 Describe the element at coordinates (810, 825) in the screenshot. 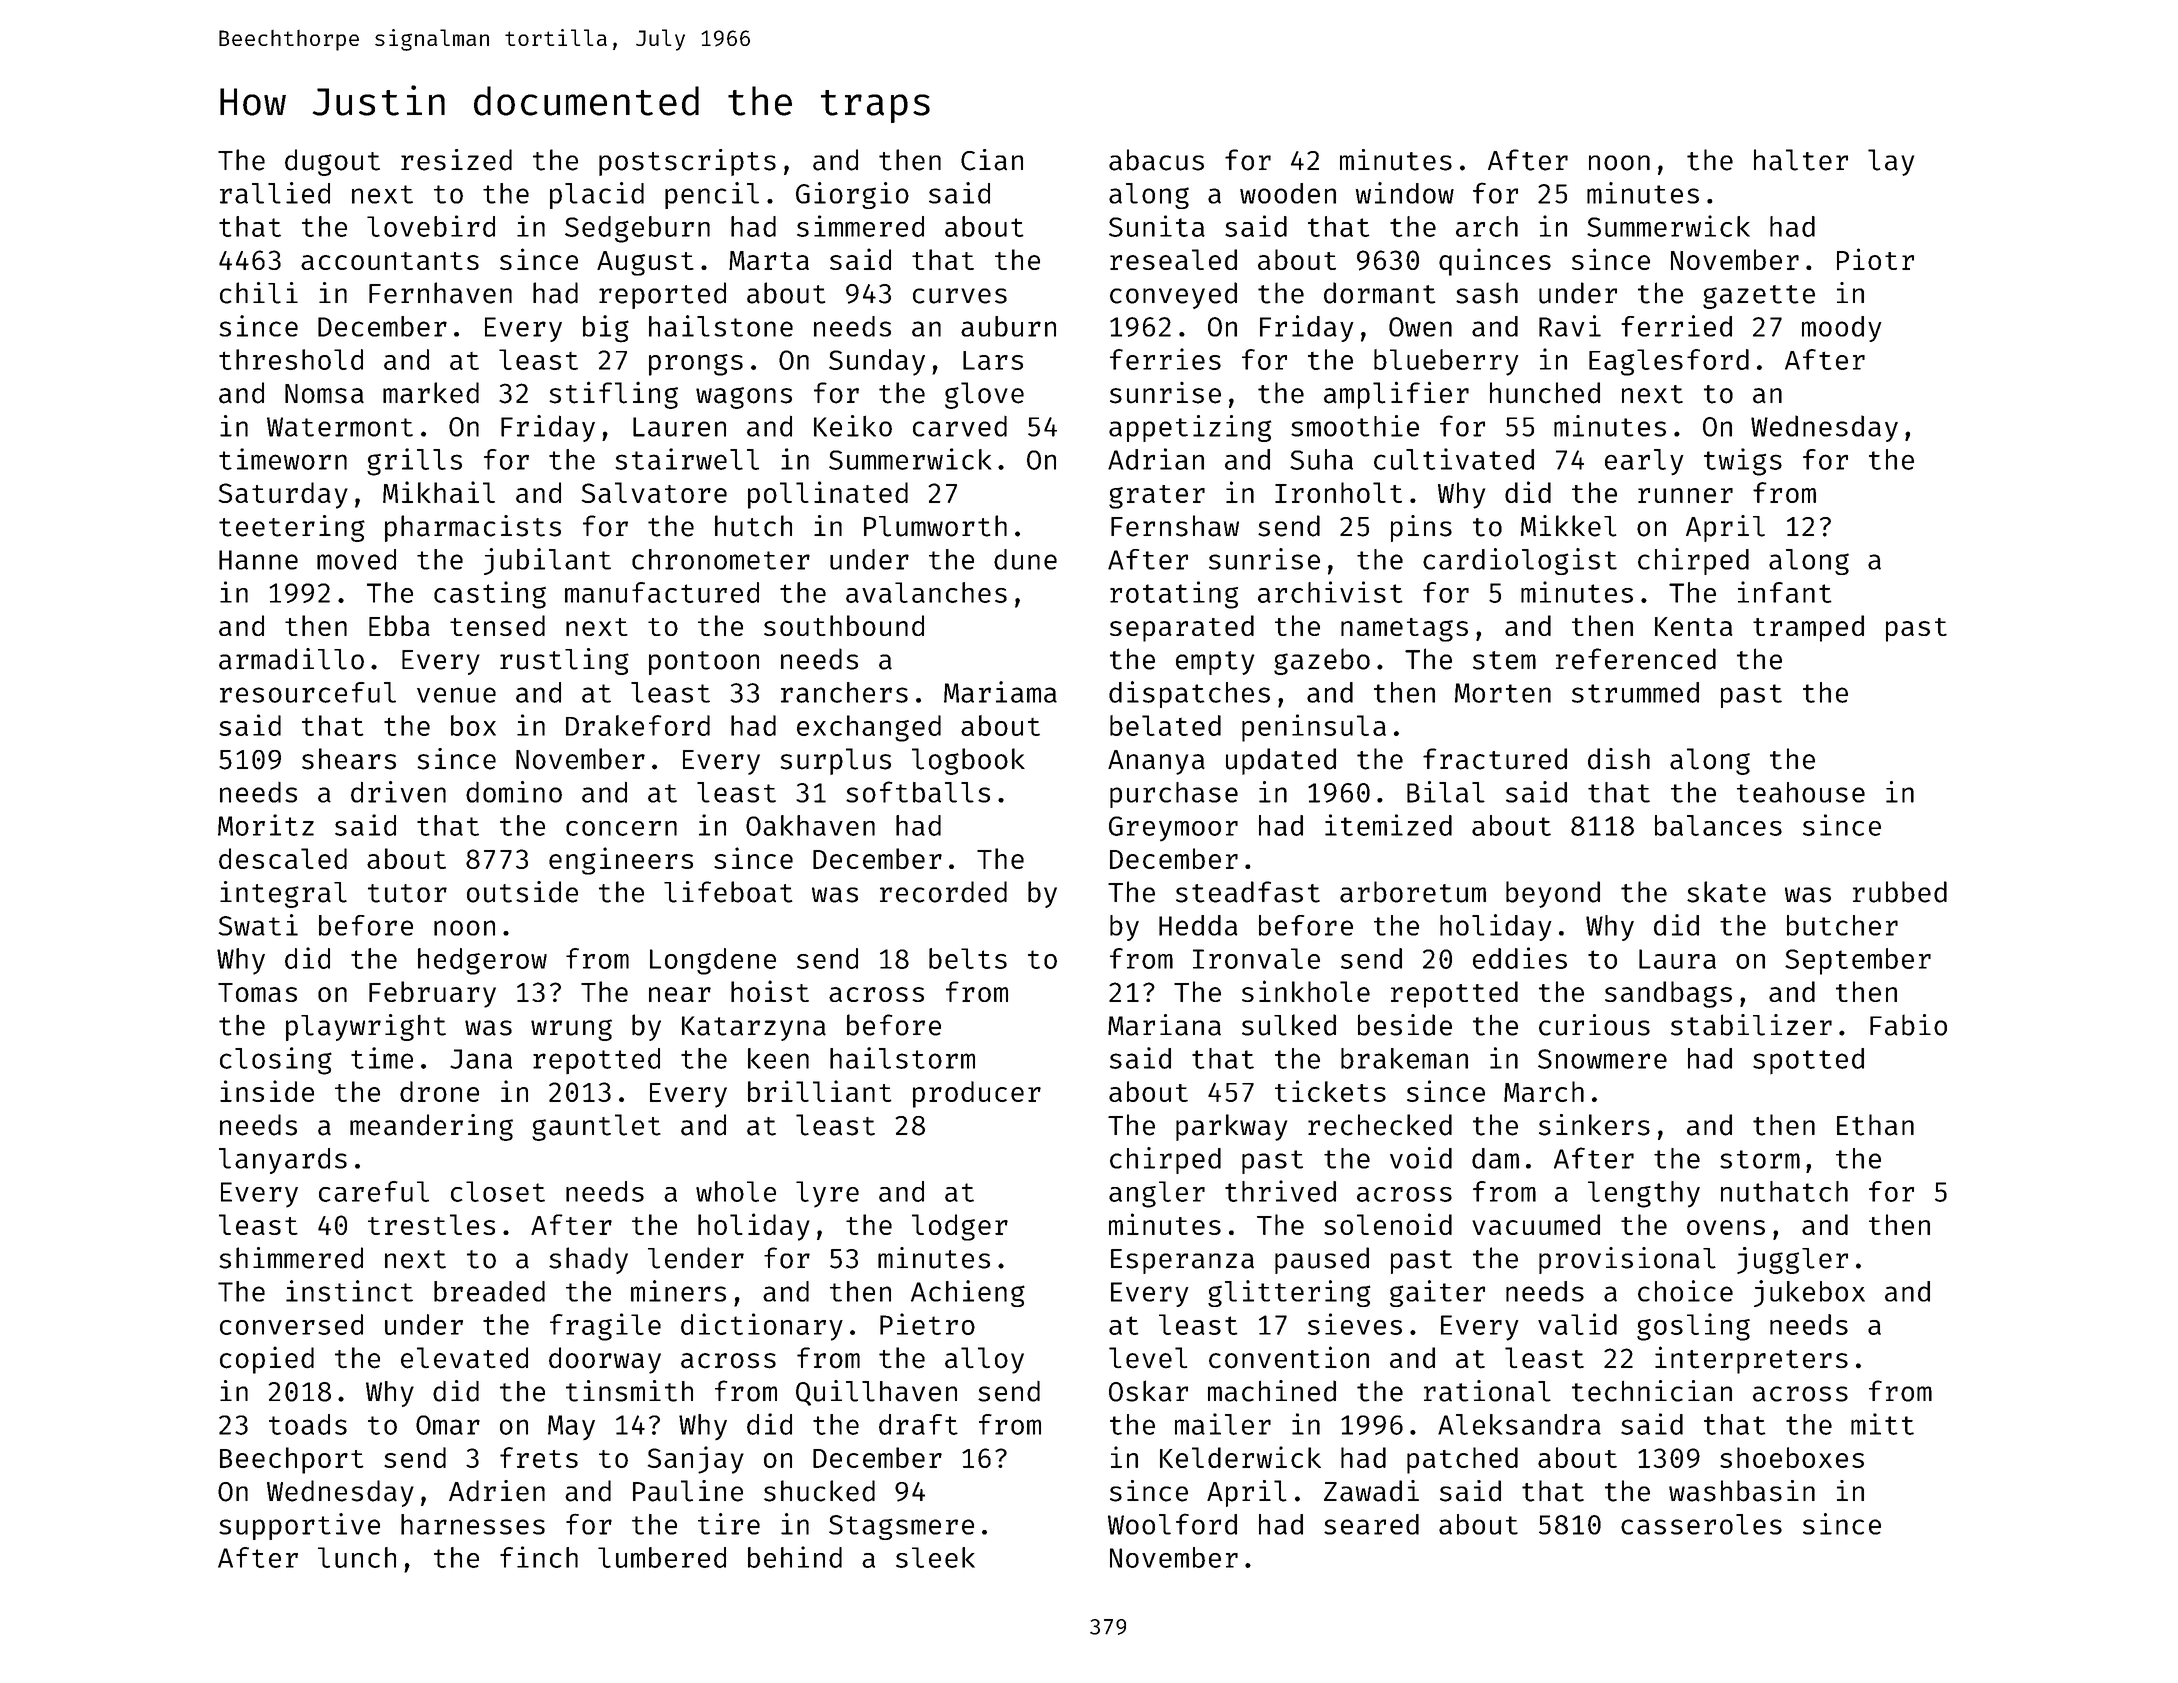

I see `Oakhaven` at that location.
